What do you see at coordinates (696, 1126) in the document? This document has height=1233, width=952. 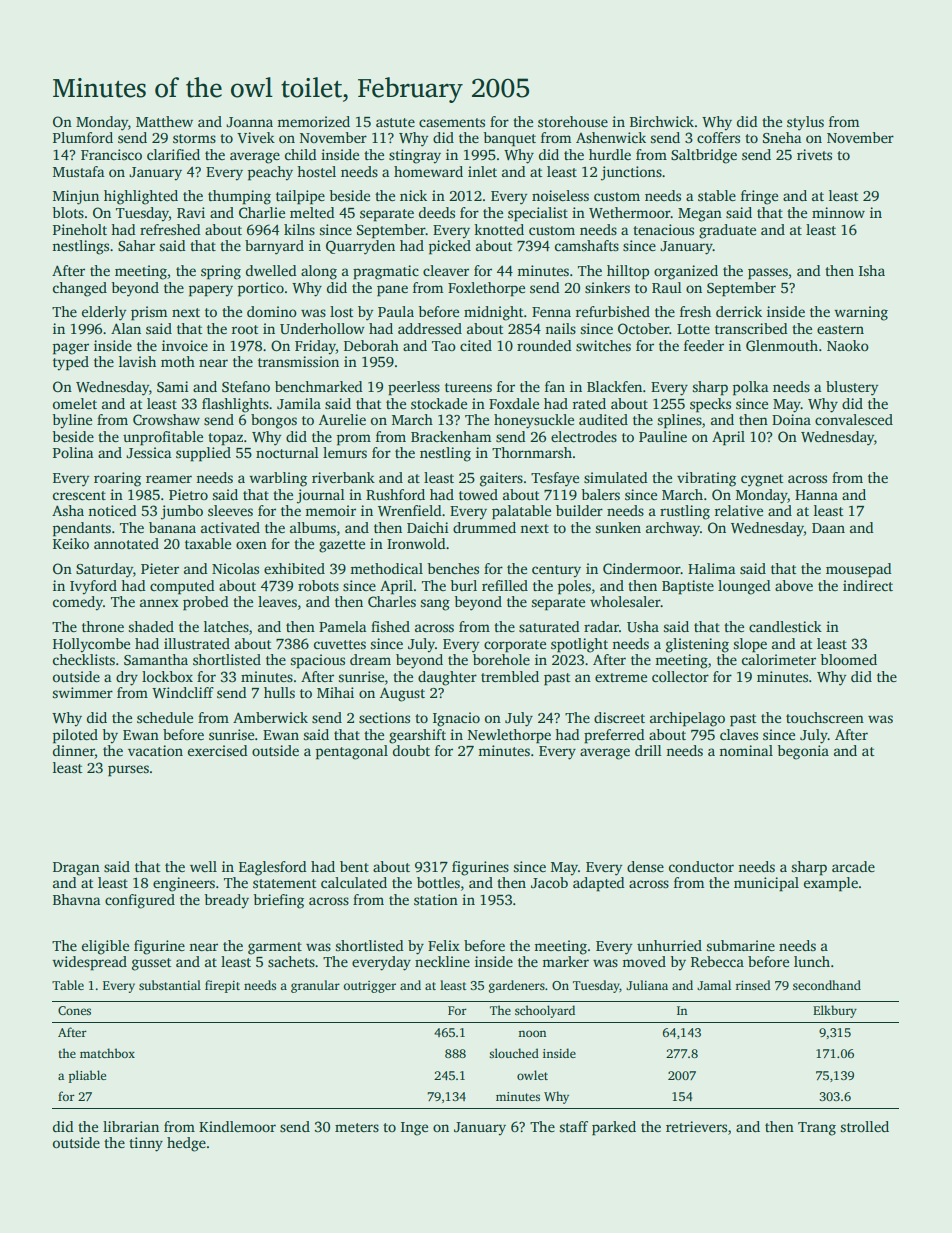 I see `retrievers` at bounding box center [696, 1126].
